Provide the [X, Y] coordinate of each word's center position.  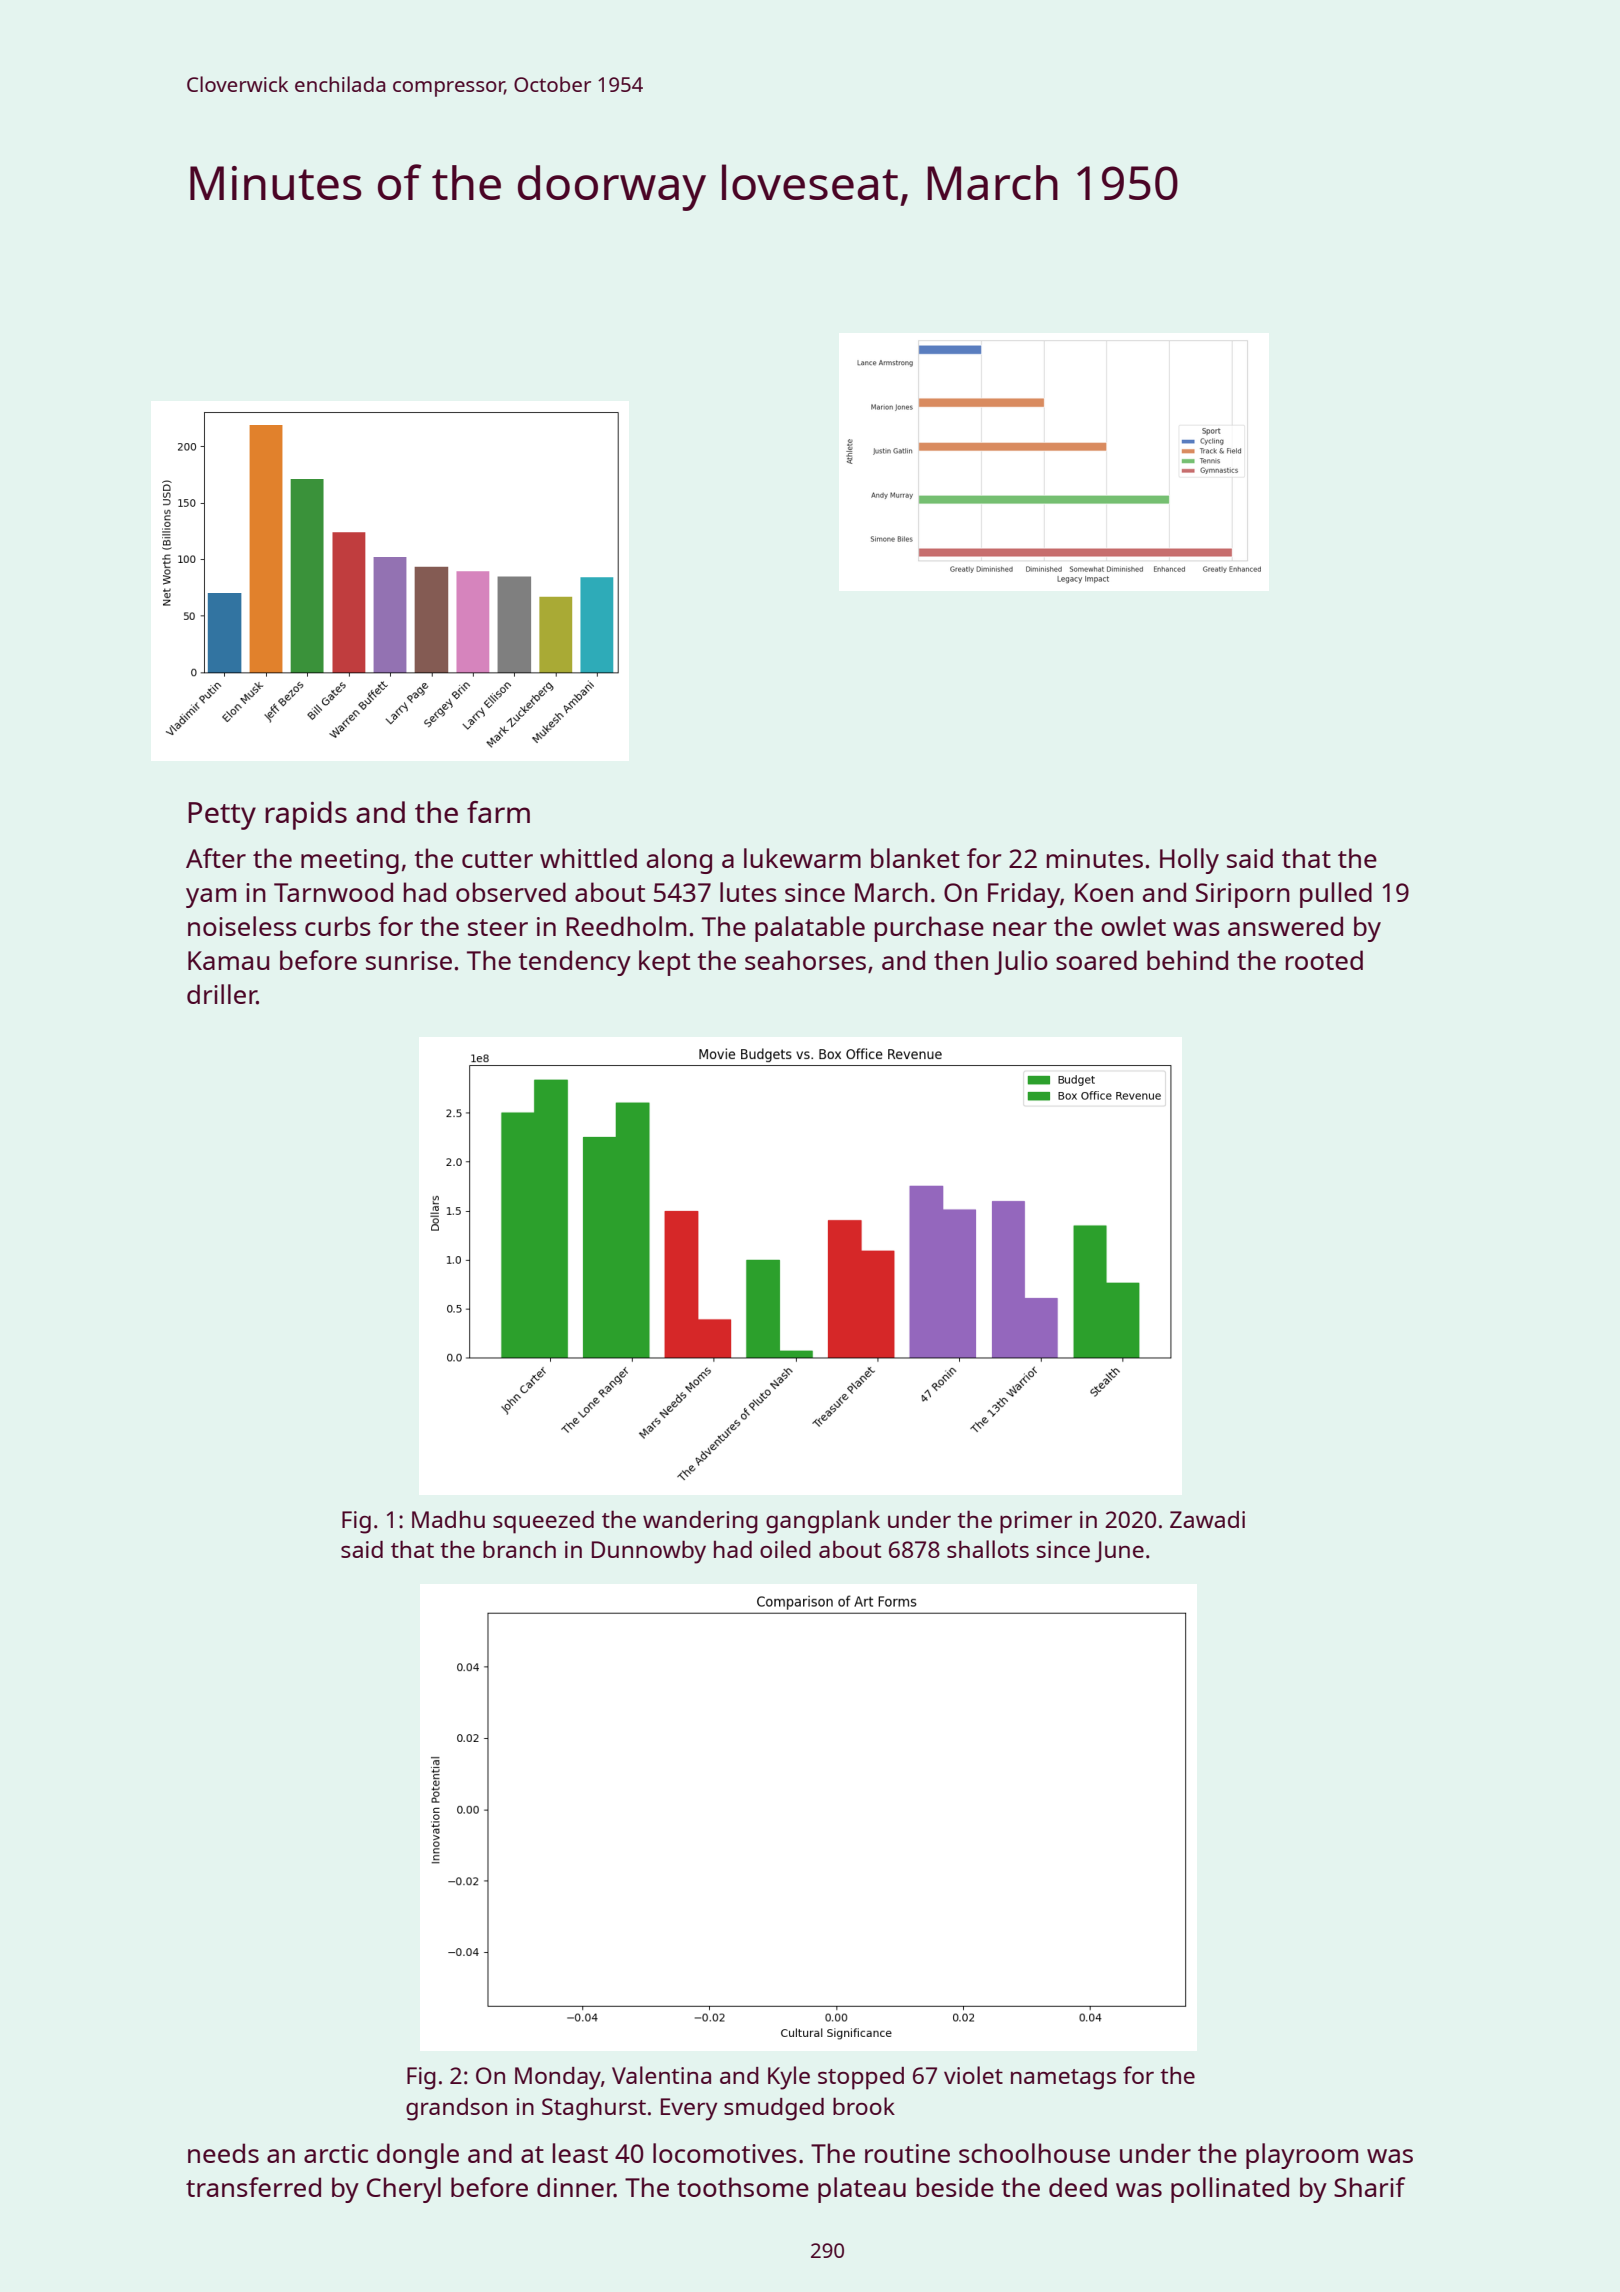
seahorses [805, 960]
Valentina [661, 2075]
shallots [988, 1549]
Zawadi [1207, 1519]
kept [664, 963]
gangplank [823, 1522]
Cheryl [404, 2190]
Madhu [448, 1519]
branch [519, 1549]
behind [1187, 960]
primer [1036, 1522]
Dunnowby [649, 1552]
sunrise [409, 960]
